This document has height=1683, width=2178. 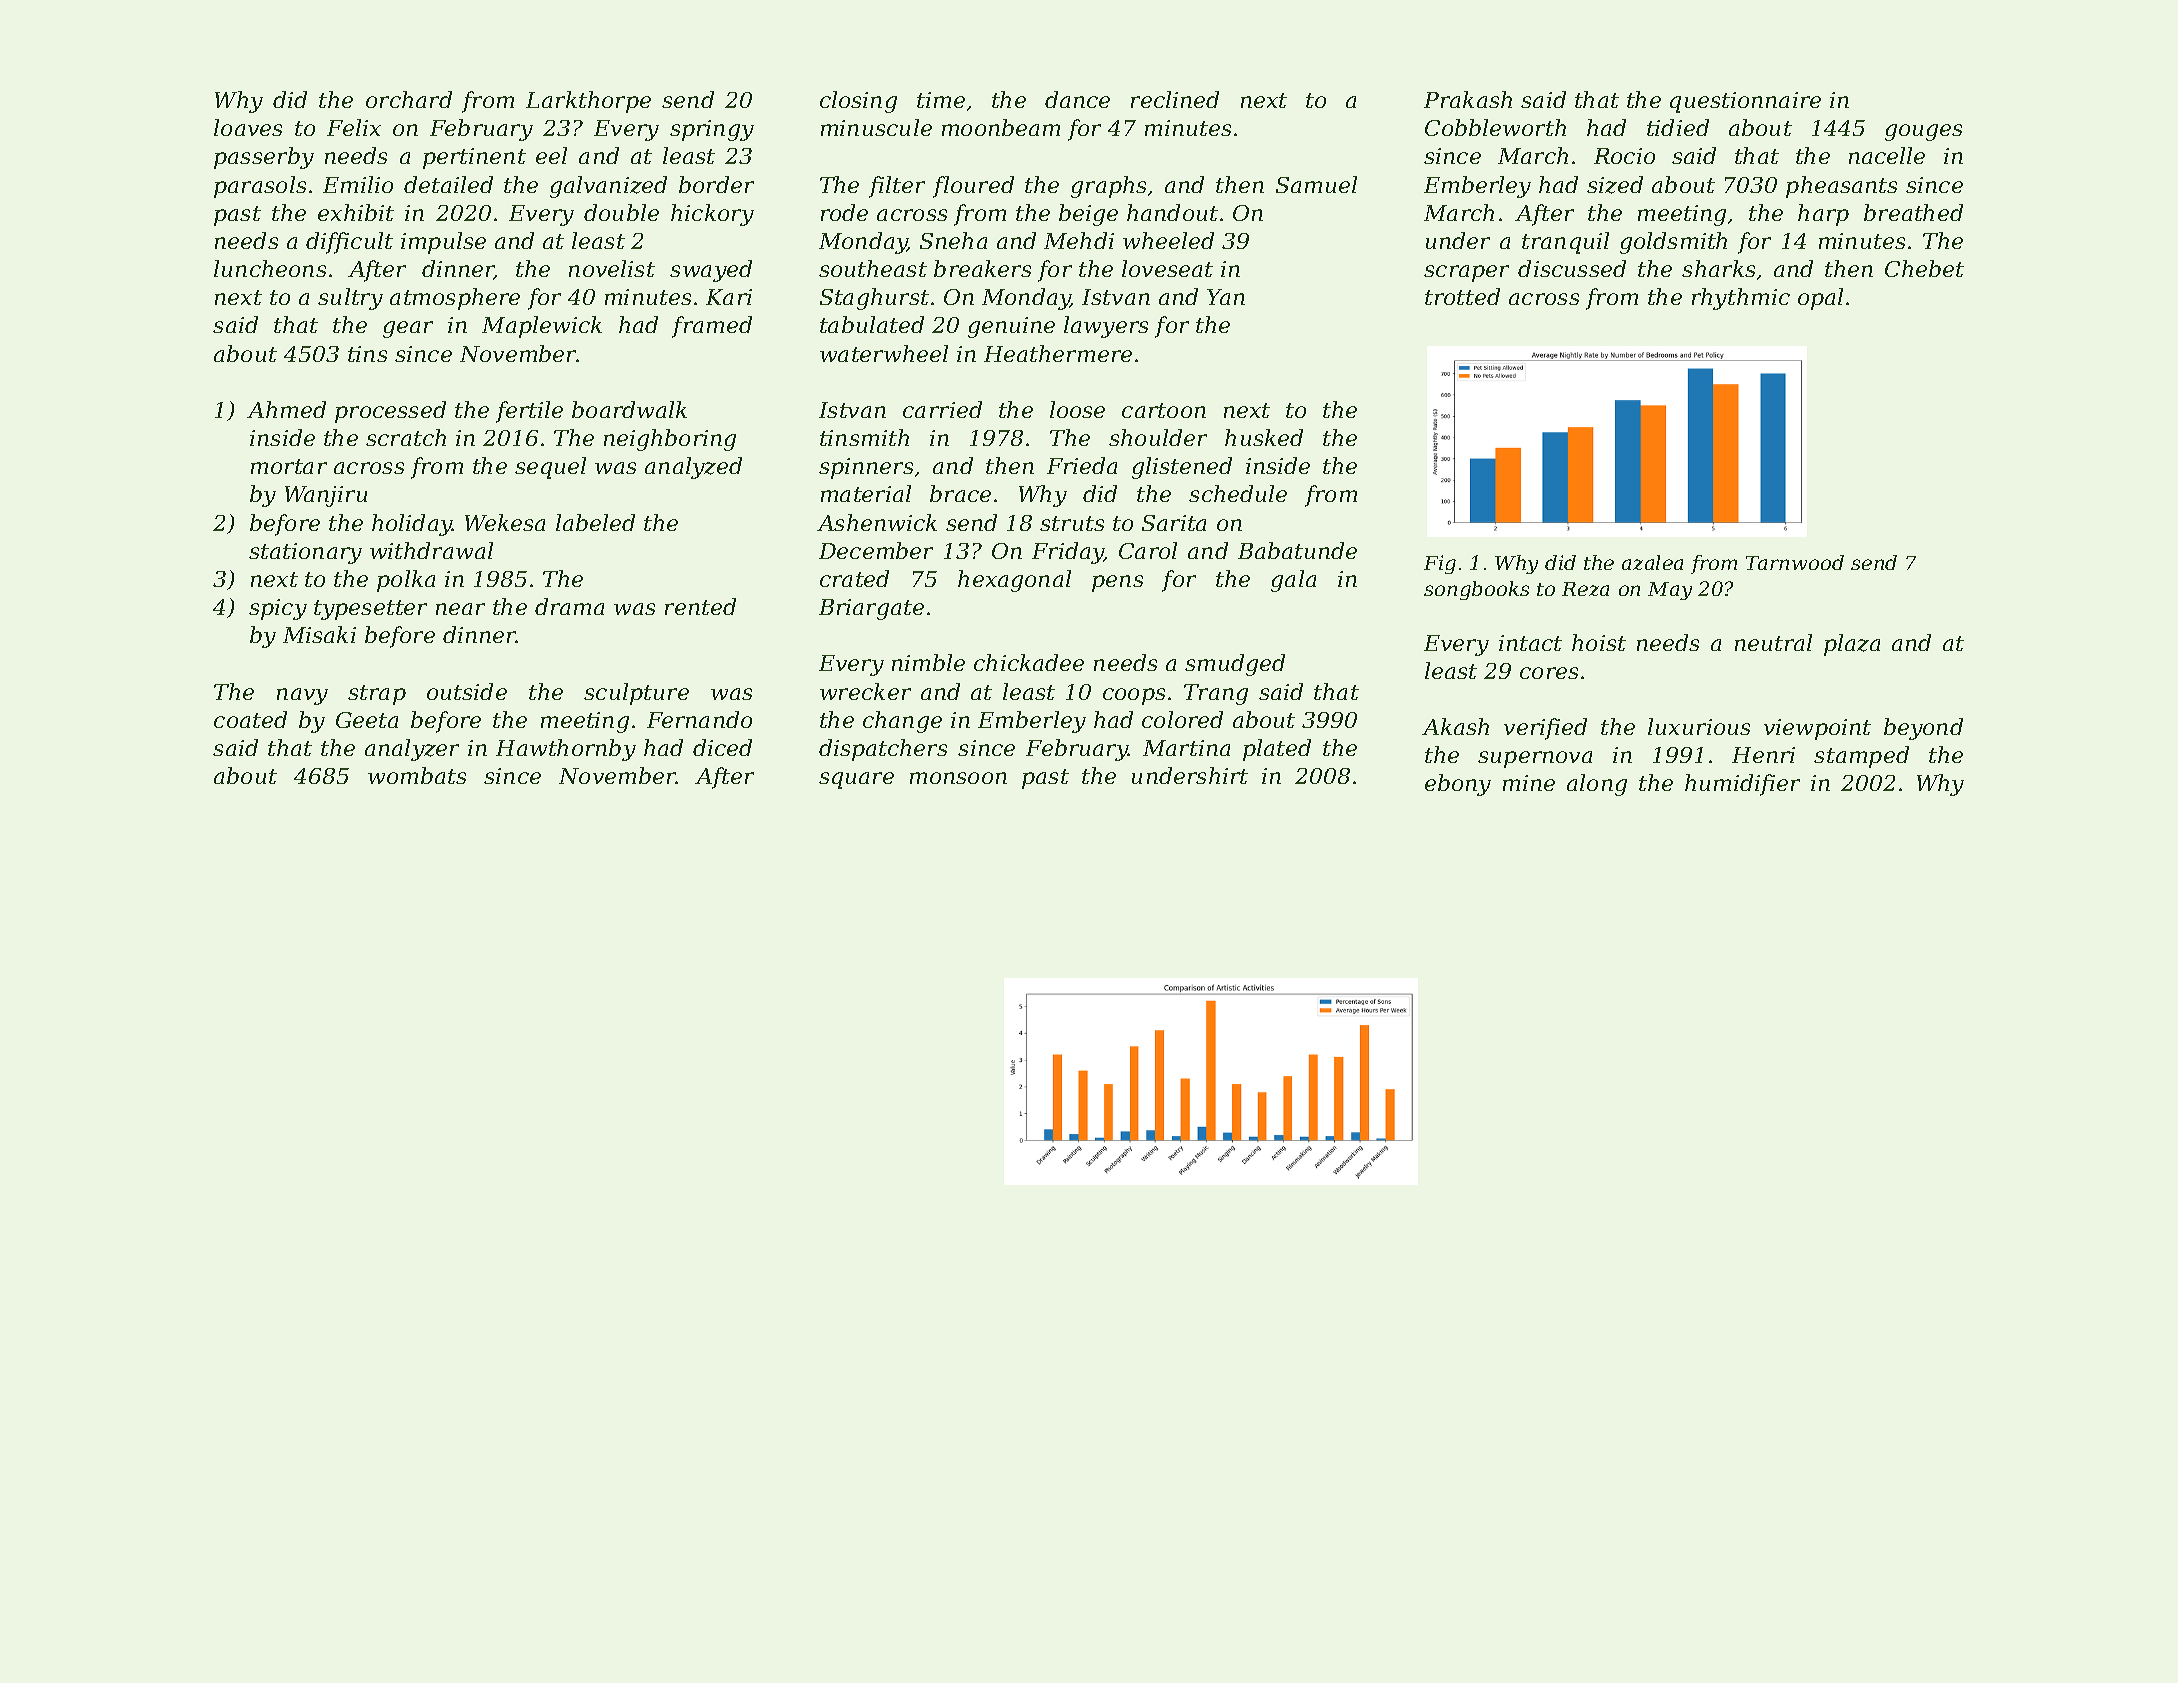 I want to click on diced, so click(x=722, y=747).
